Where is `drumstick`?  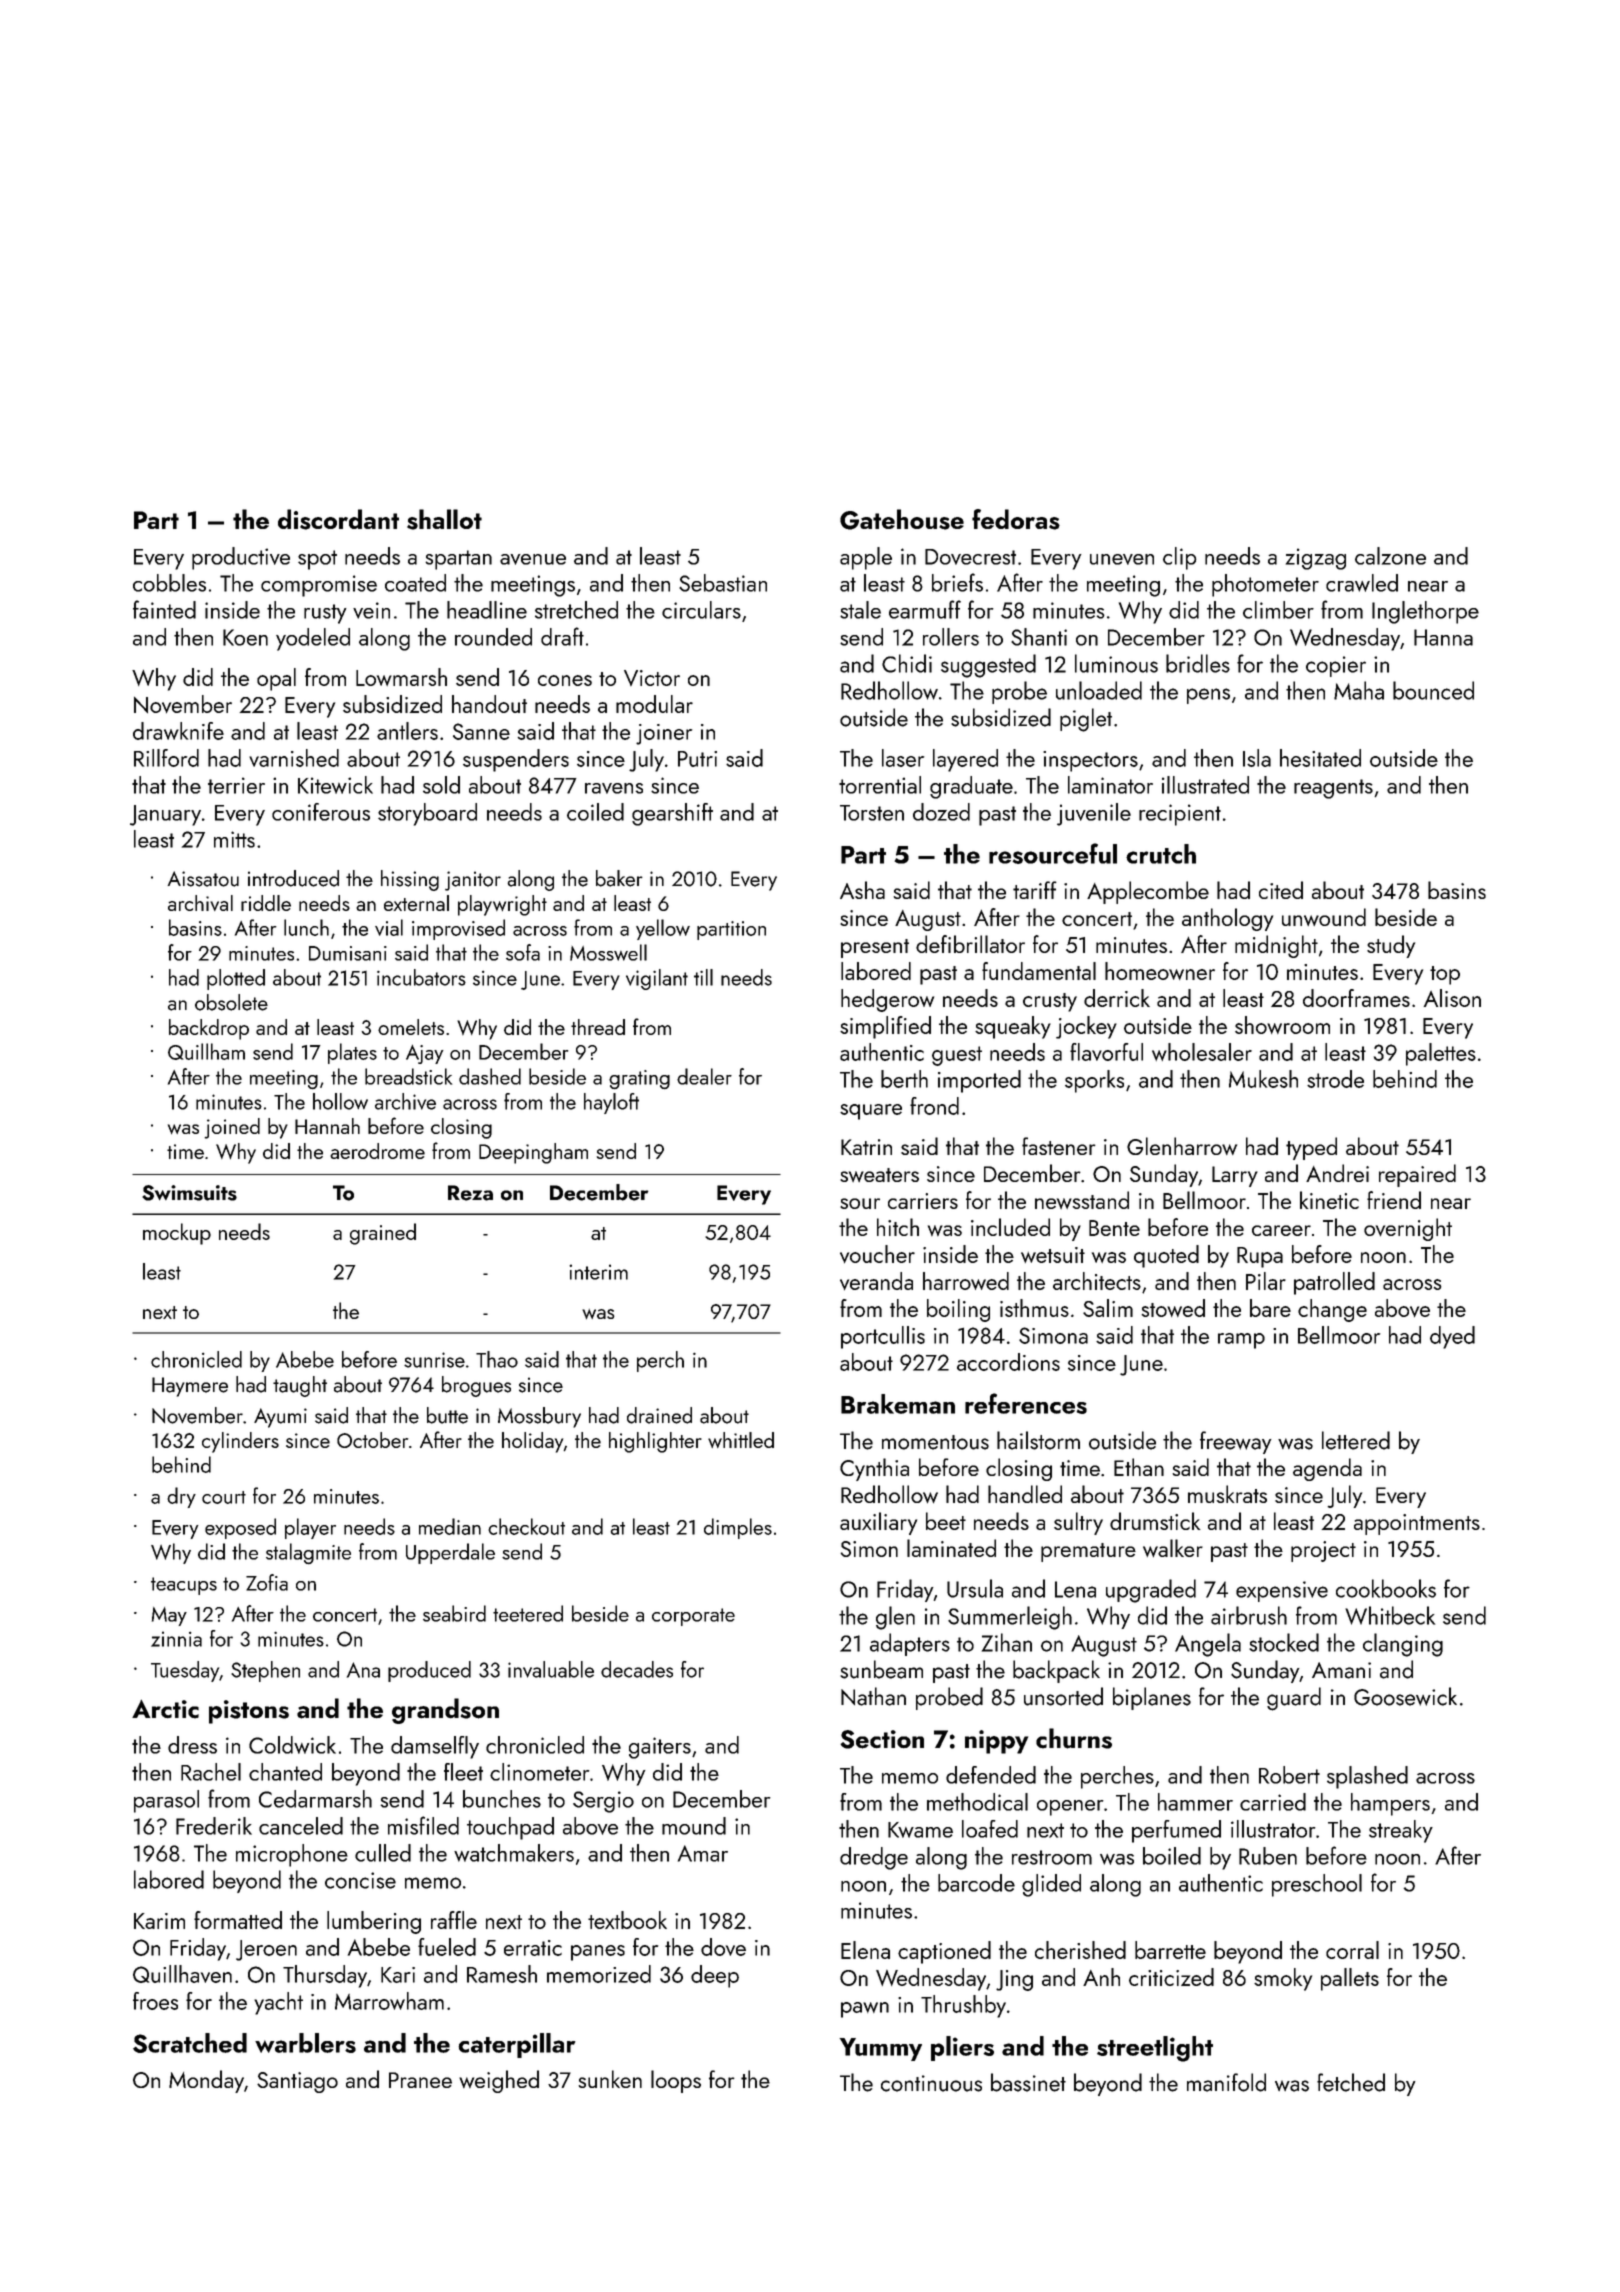
drumstick is located at coordinates (1155, 1521).
